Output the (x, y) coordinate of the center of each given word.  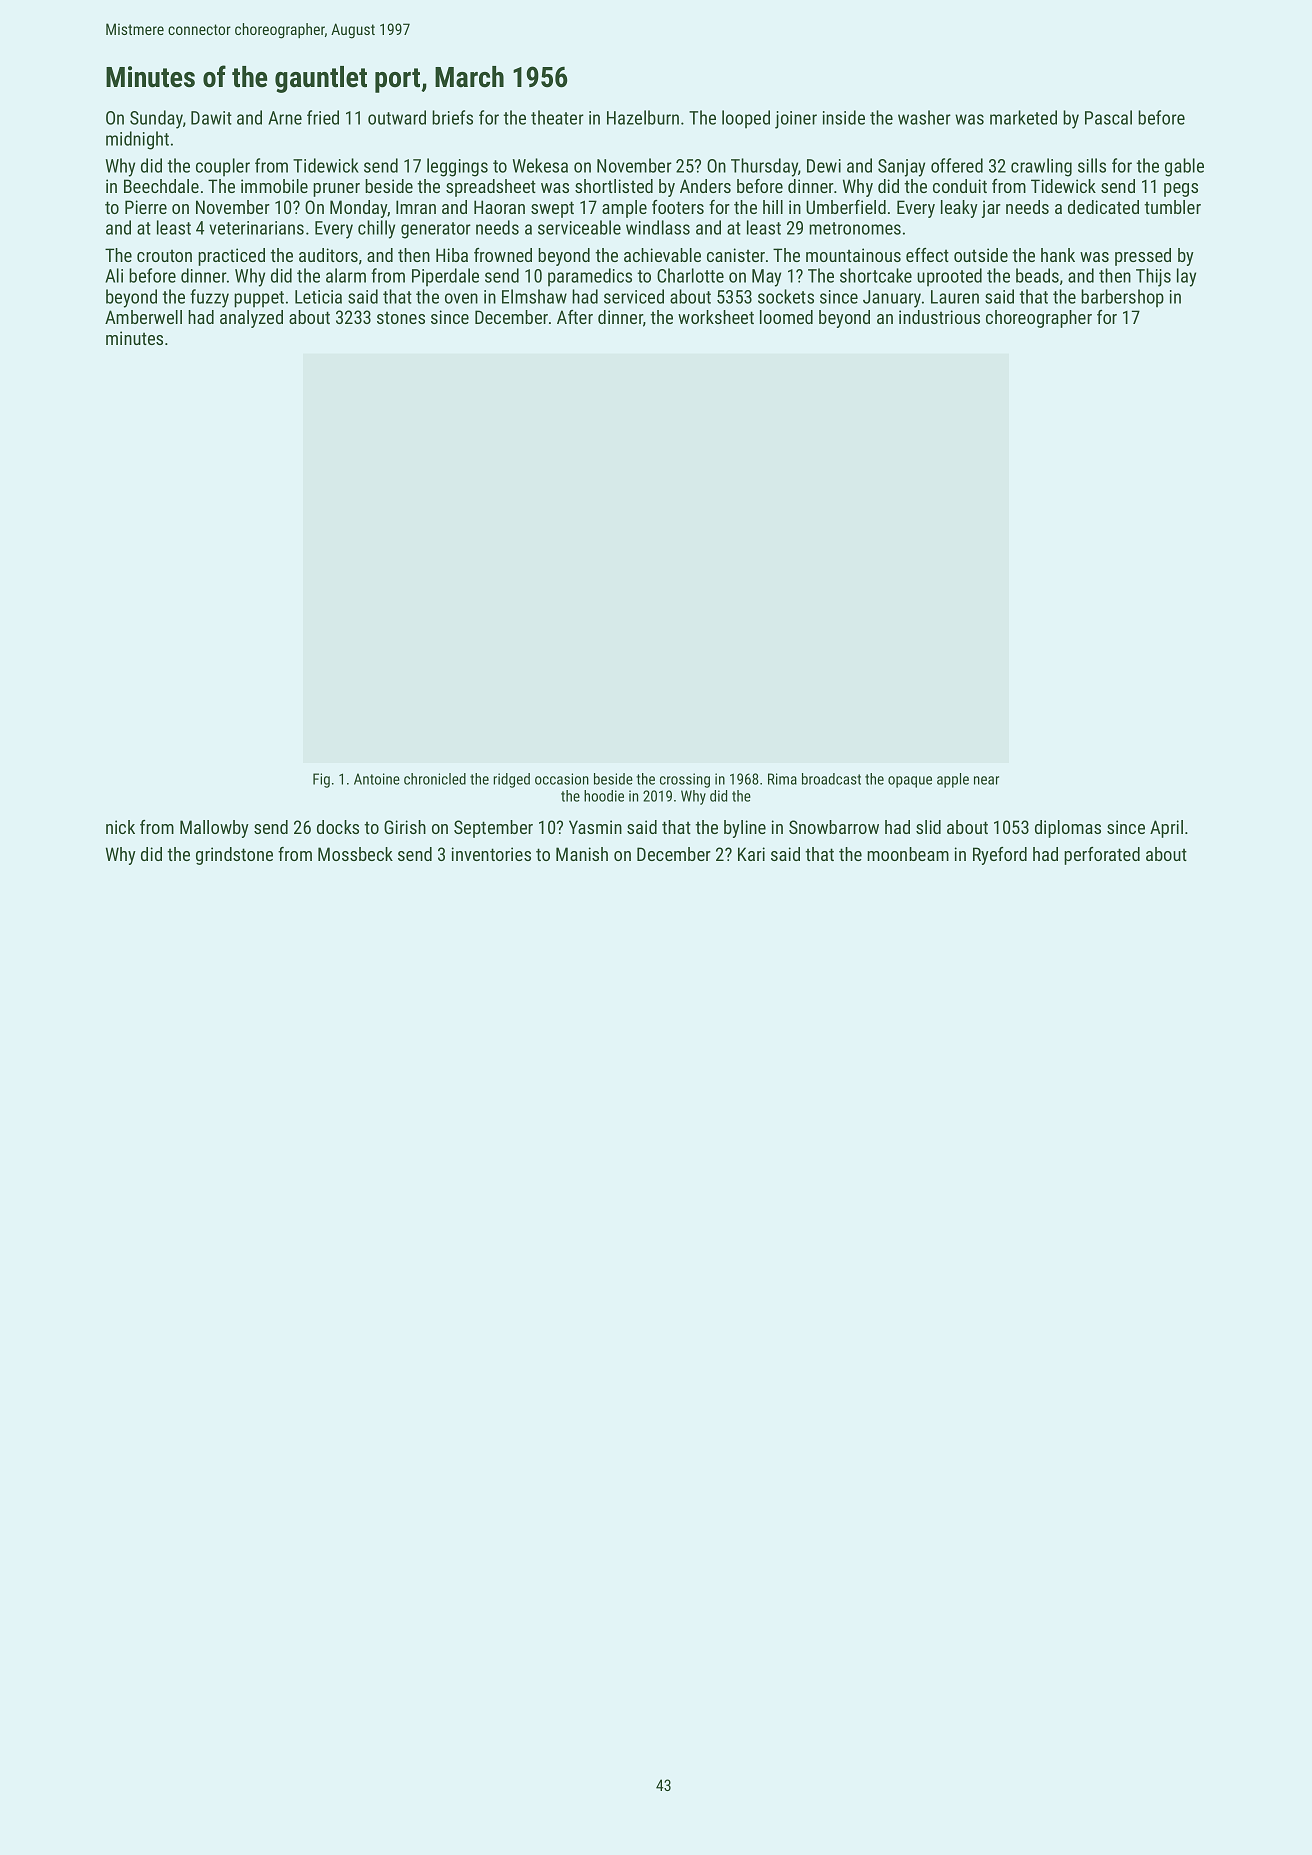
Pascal (1108, 117)
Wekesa (540, 165)
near (986, 780)
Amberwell (143, 317)
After (575, 317)
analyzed (251, 319)
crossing (685, 780)
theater (557, 117)
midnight (137, 140)
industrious (939, 317)
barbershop (1122, 298)
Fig (321, 780)
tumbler (1172, 207)
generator (436, 230)
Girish (405, 827)
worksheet (716, 317)
